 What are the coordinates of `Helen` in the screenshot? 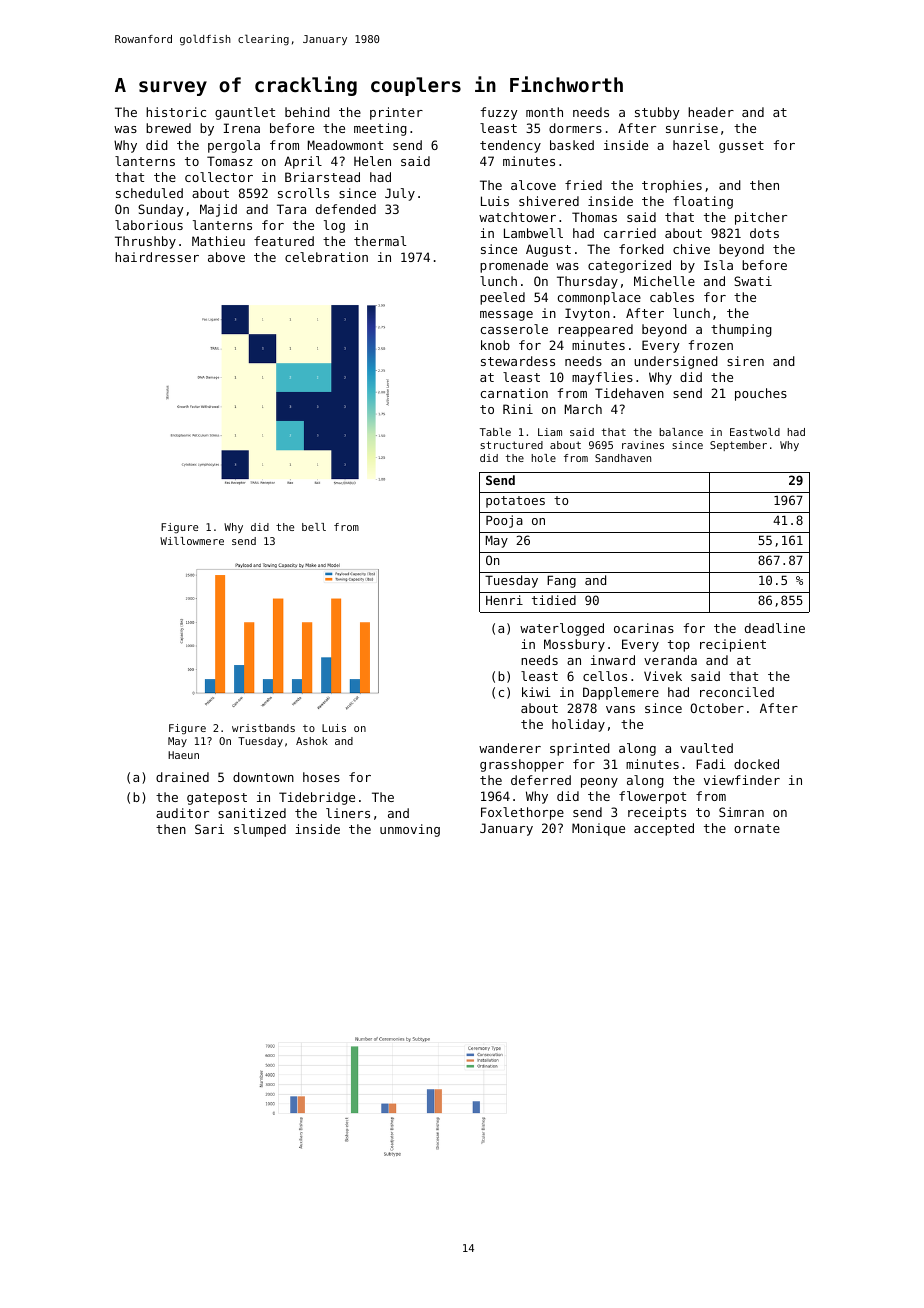 It's located at (372, 161).
